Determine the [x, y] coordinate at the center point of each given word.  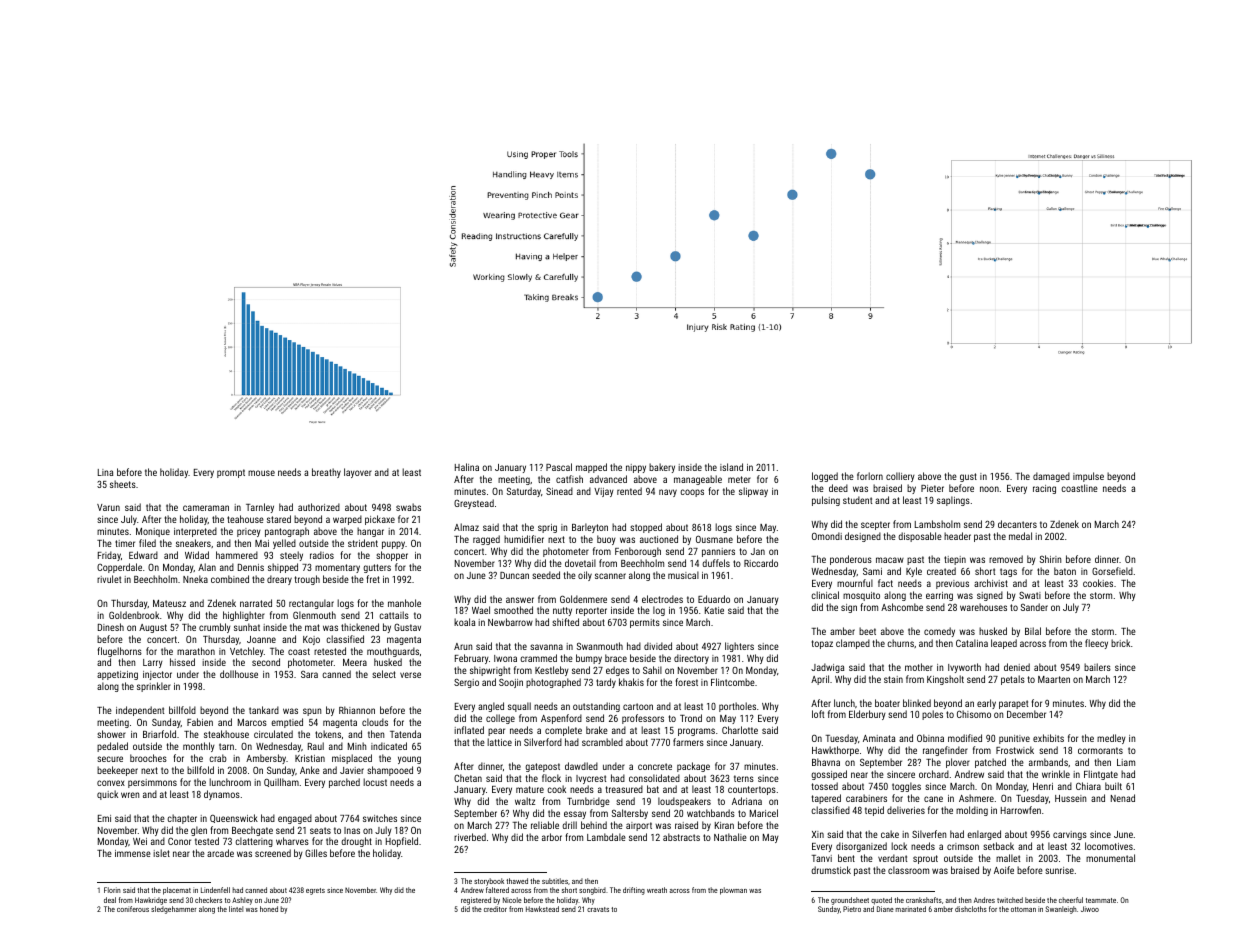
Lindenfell [215, 890]
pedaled [112, 747]
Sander [1034, 607]
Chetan [468, 778]
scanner [610, 576]
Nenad [1123, 798]
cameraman [206, 508]
